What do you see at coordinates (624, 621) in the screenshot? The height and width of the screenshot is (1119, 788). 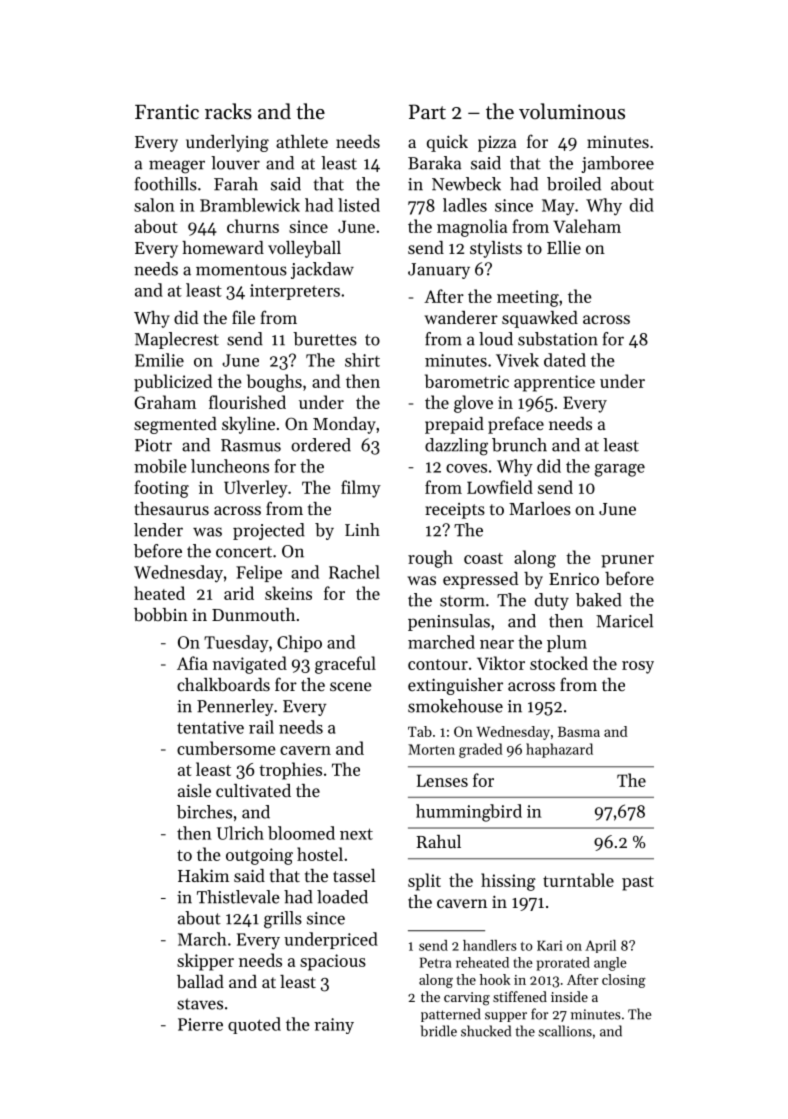 I see `Maricel` at bounding box center [624, 621].
